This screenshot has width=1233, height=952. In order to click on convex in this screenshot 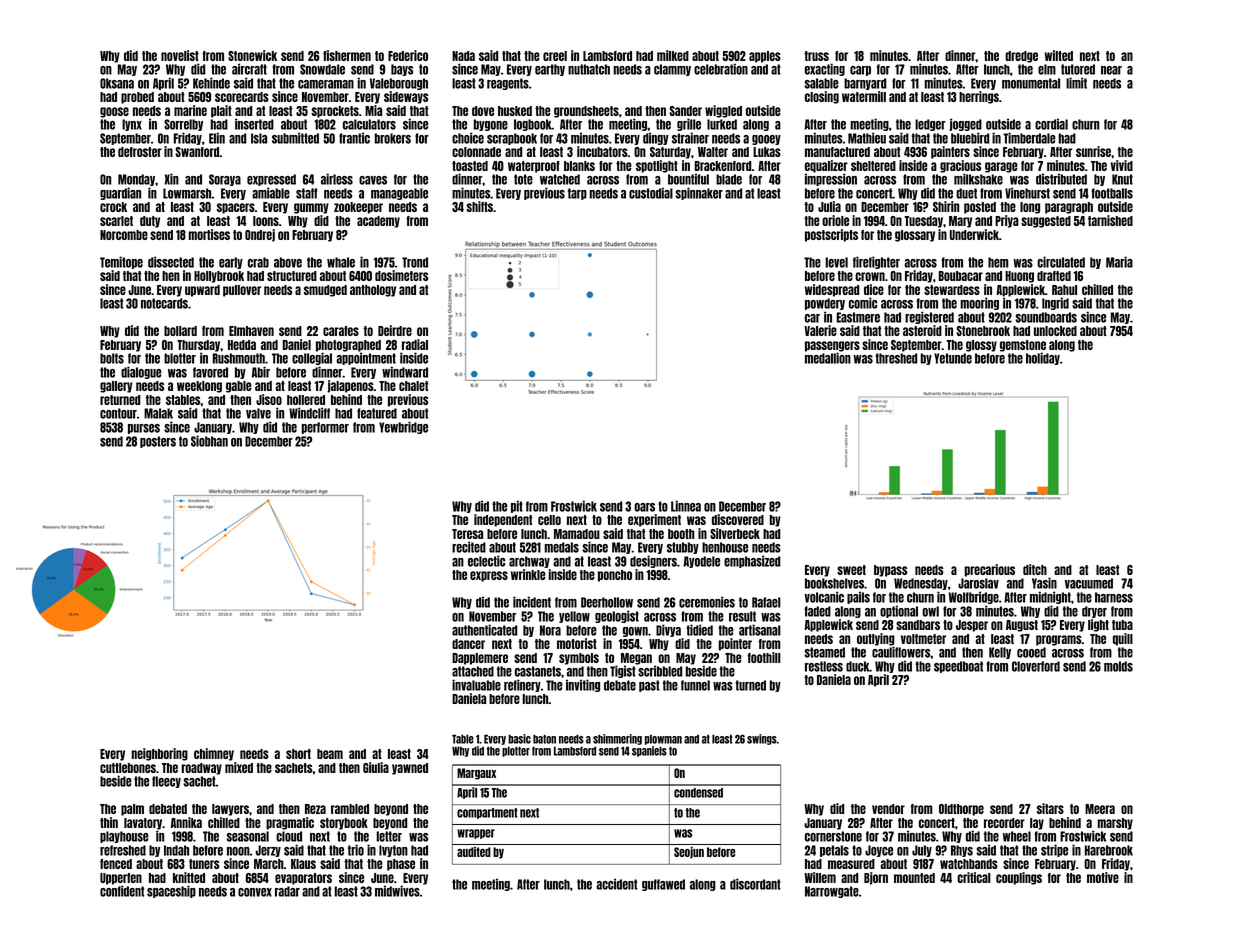, I will do `click(255, 892)`.
